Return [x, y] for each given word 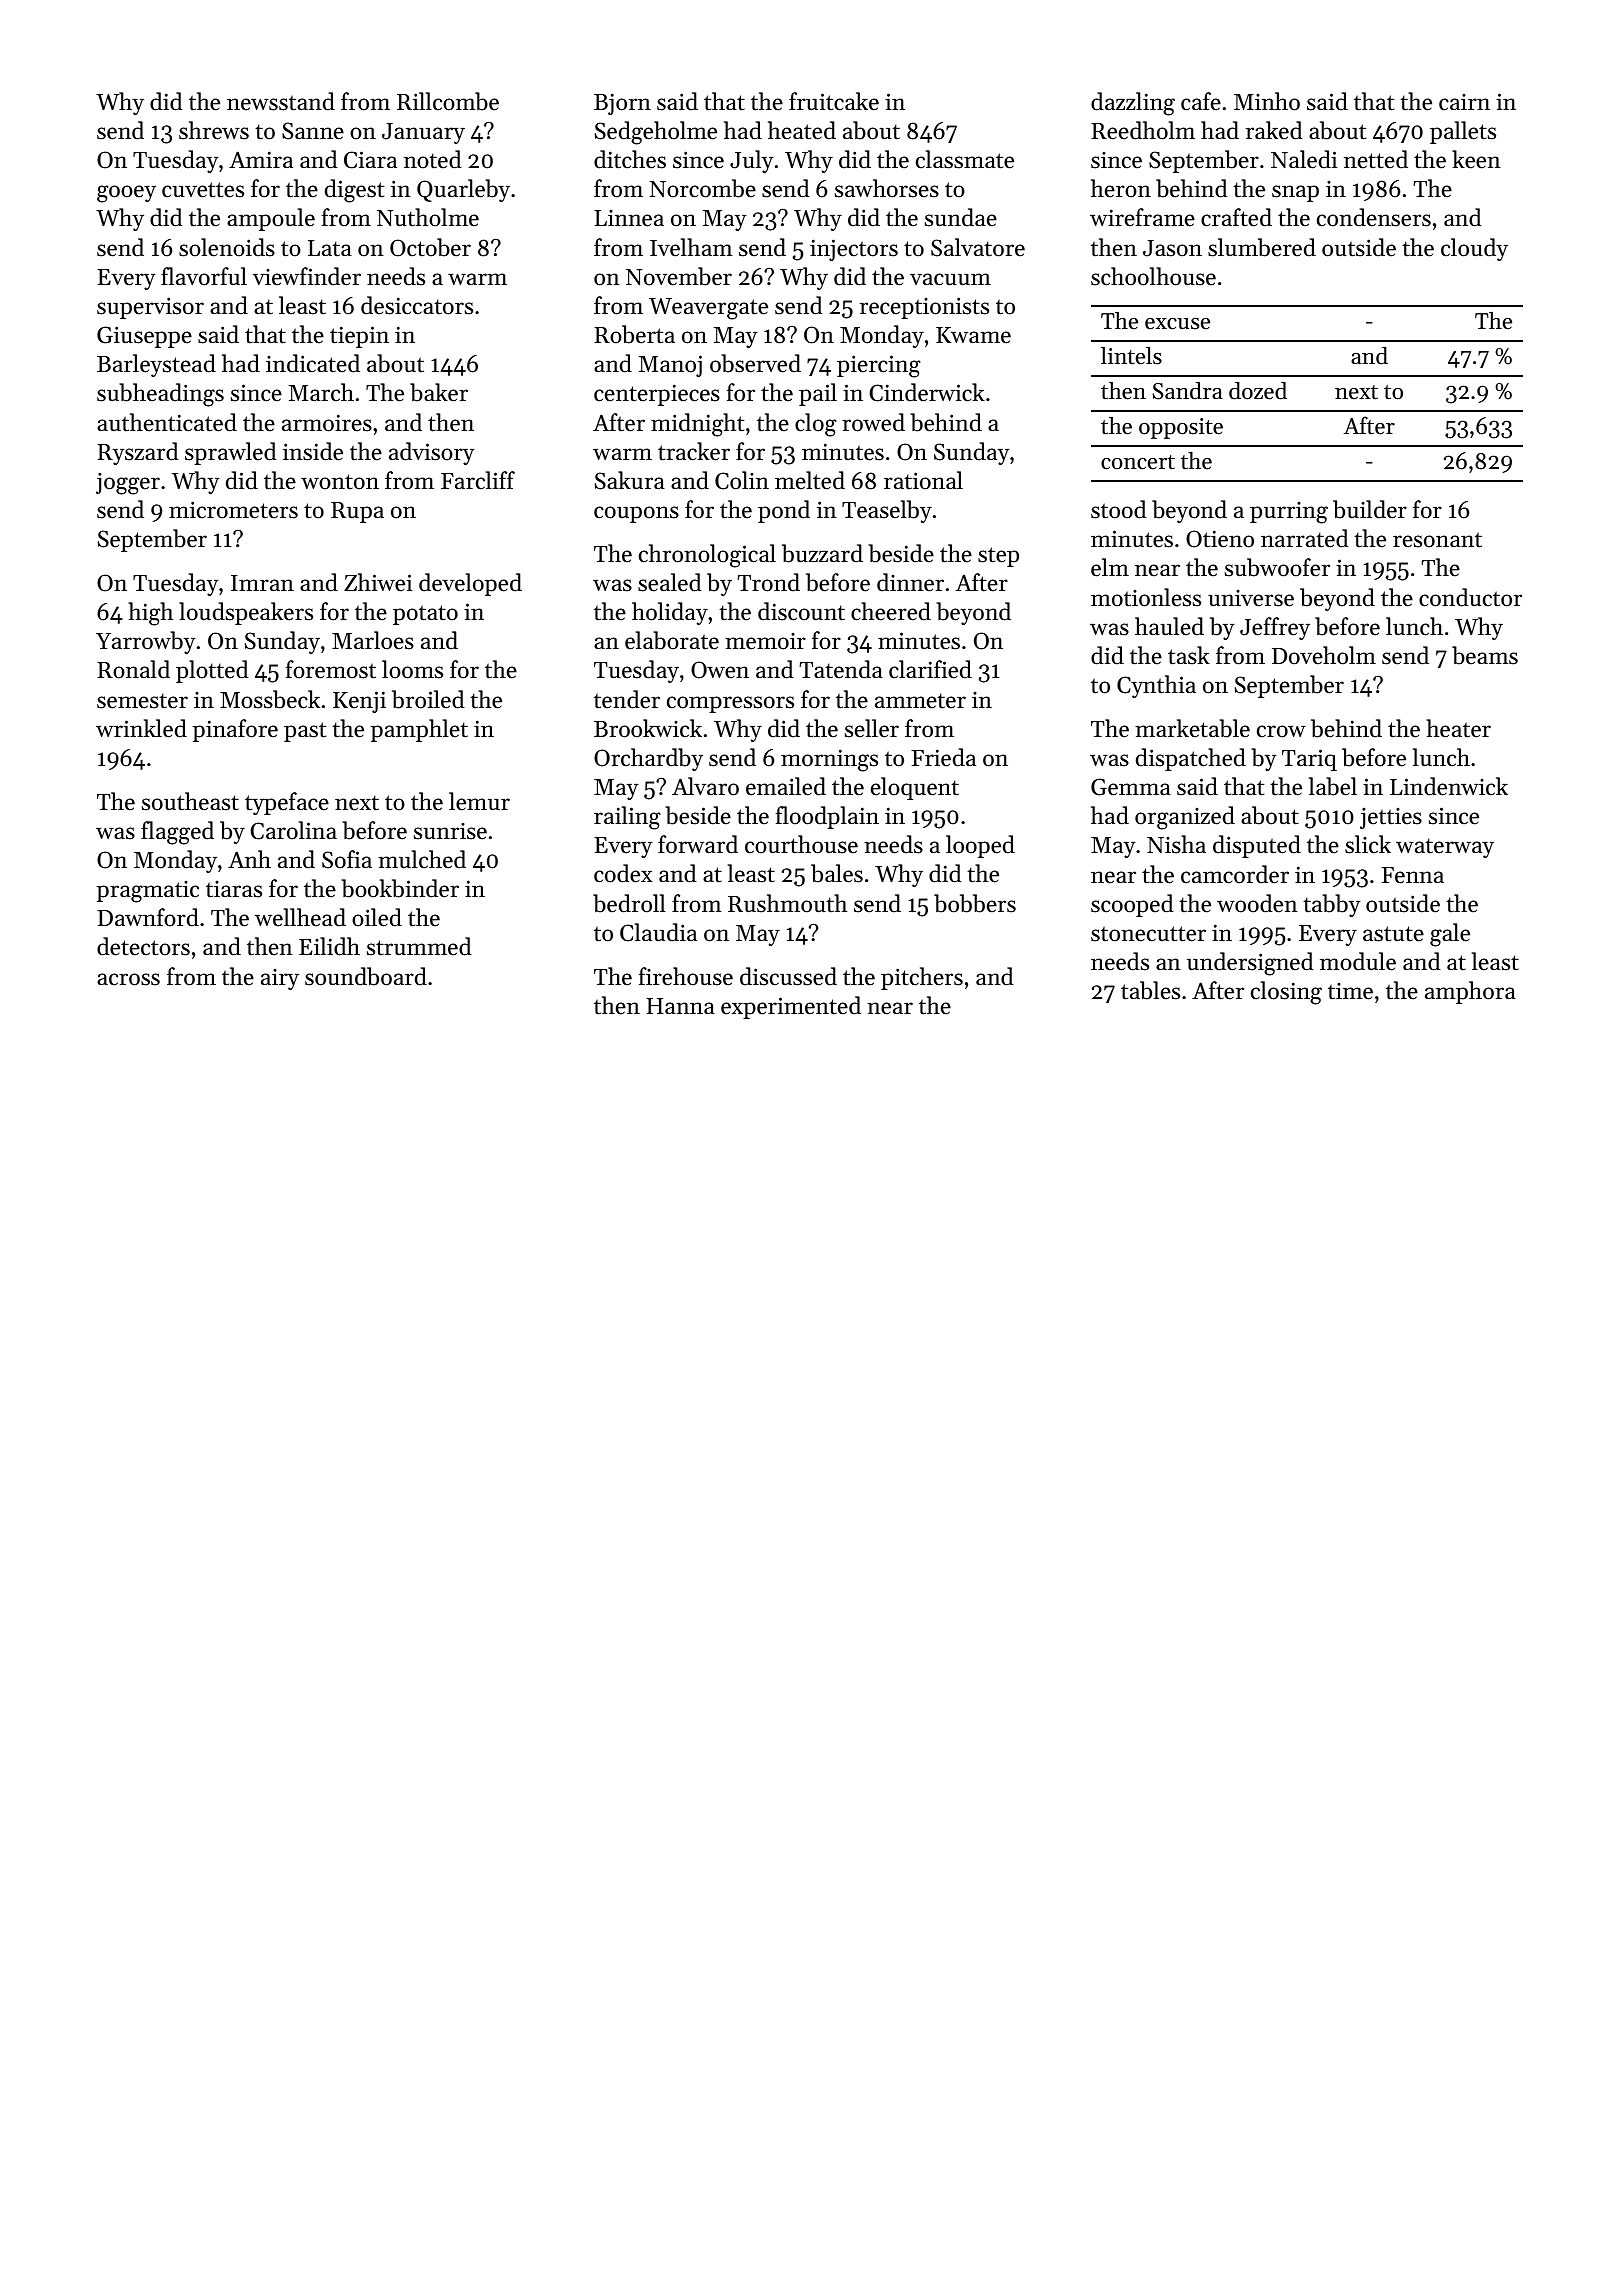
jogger [128, 483]
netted [1376, 159]
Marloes [373, 640]
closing [1286, 993]
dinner [910, 582]
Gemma [1131, 787]
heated [802, 130]
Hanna [680, 1006]
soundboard [366, 976]
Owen [720, 670]
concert [1138, 462]
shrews [214, 130]
